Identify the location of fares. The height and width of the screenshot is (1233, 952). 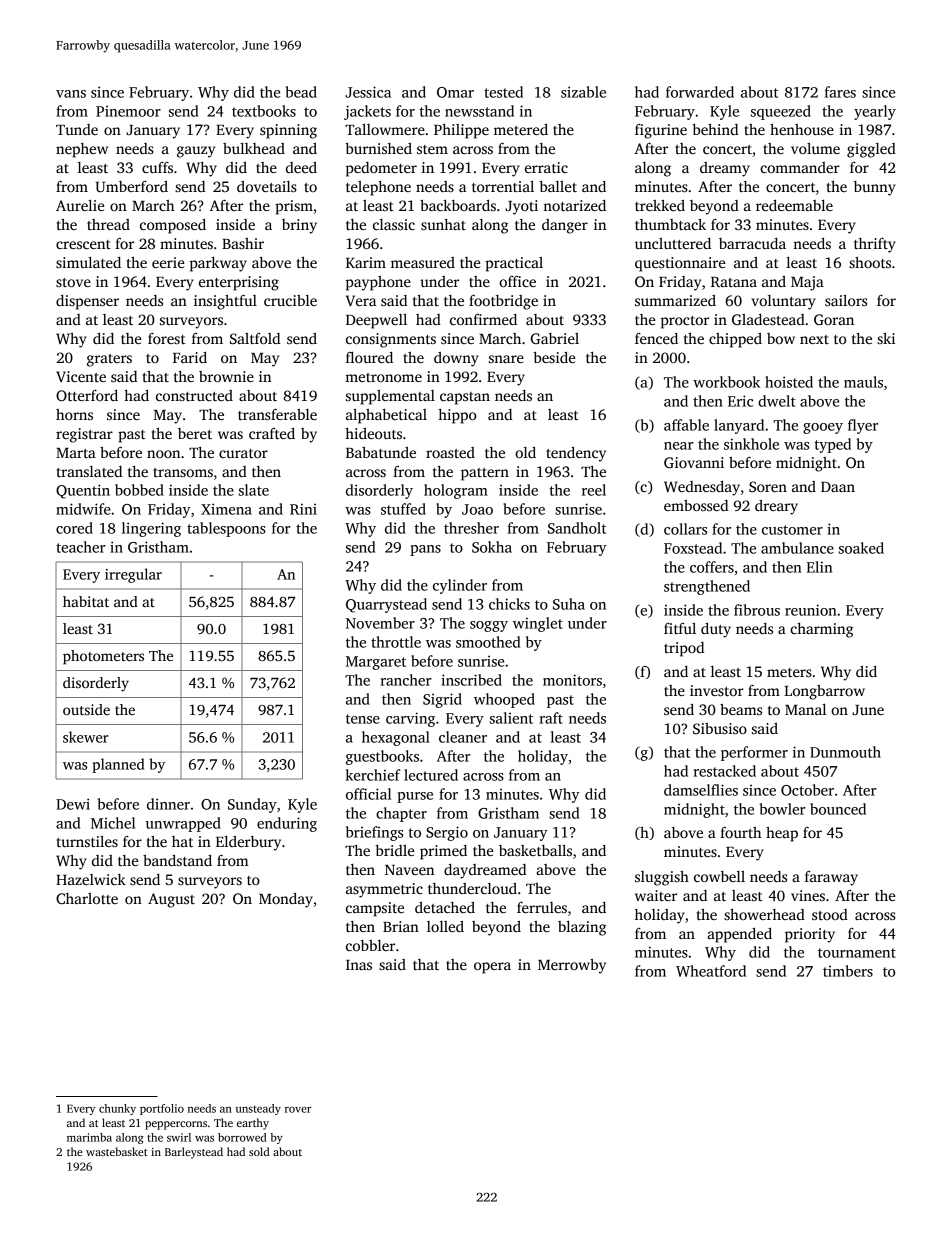
(840, 92).
